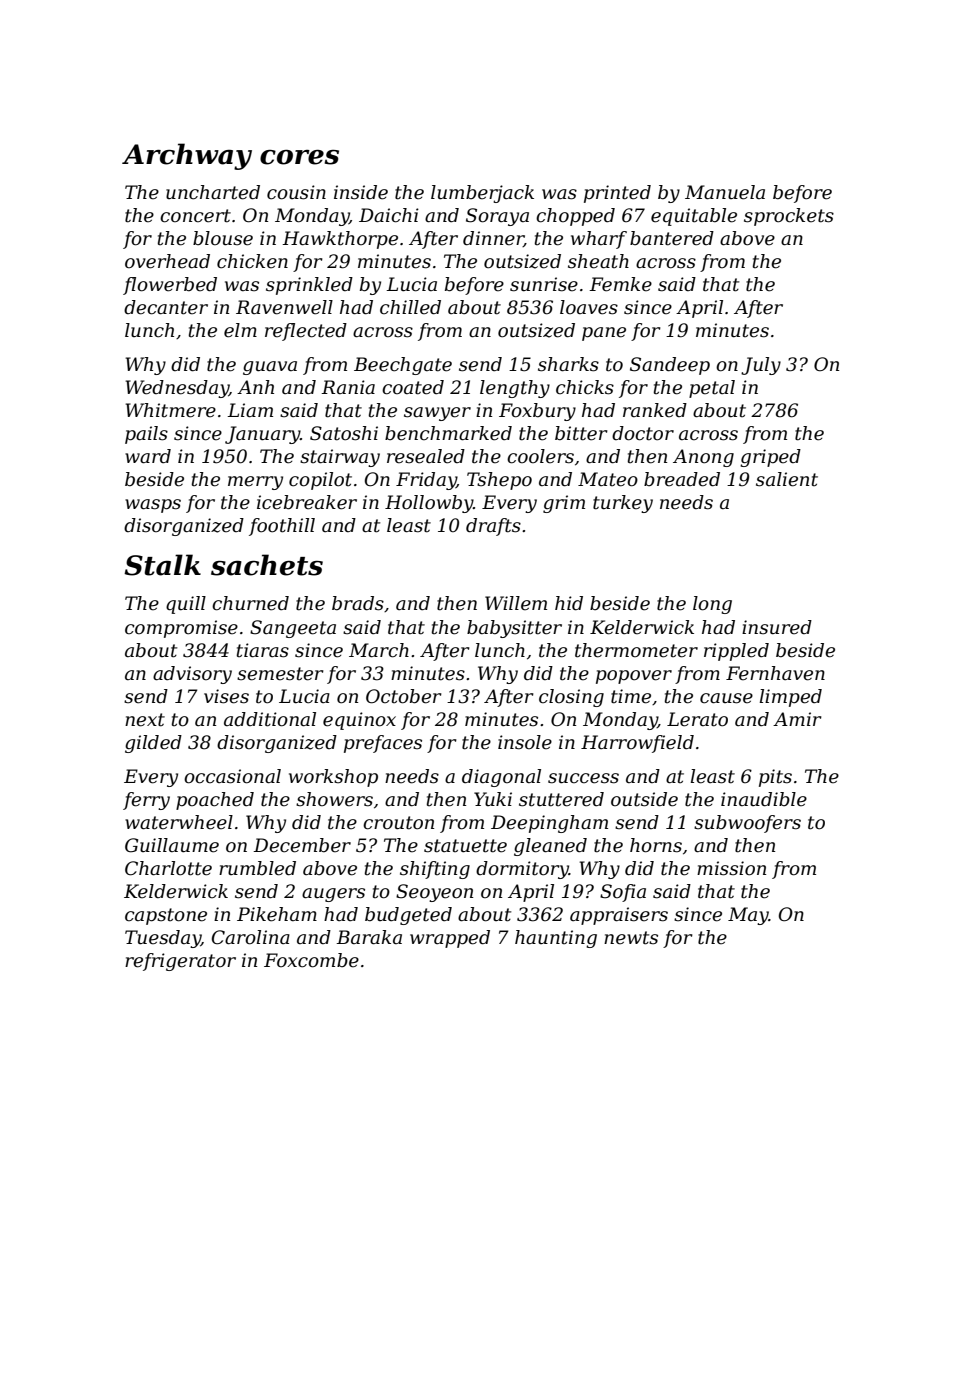  Describe the element at coordinates (670, 366) in the screenshot. I see `Sandeep` at that location.
